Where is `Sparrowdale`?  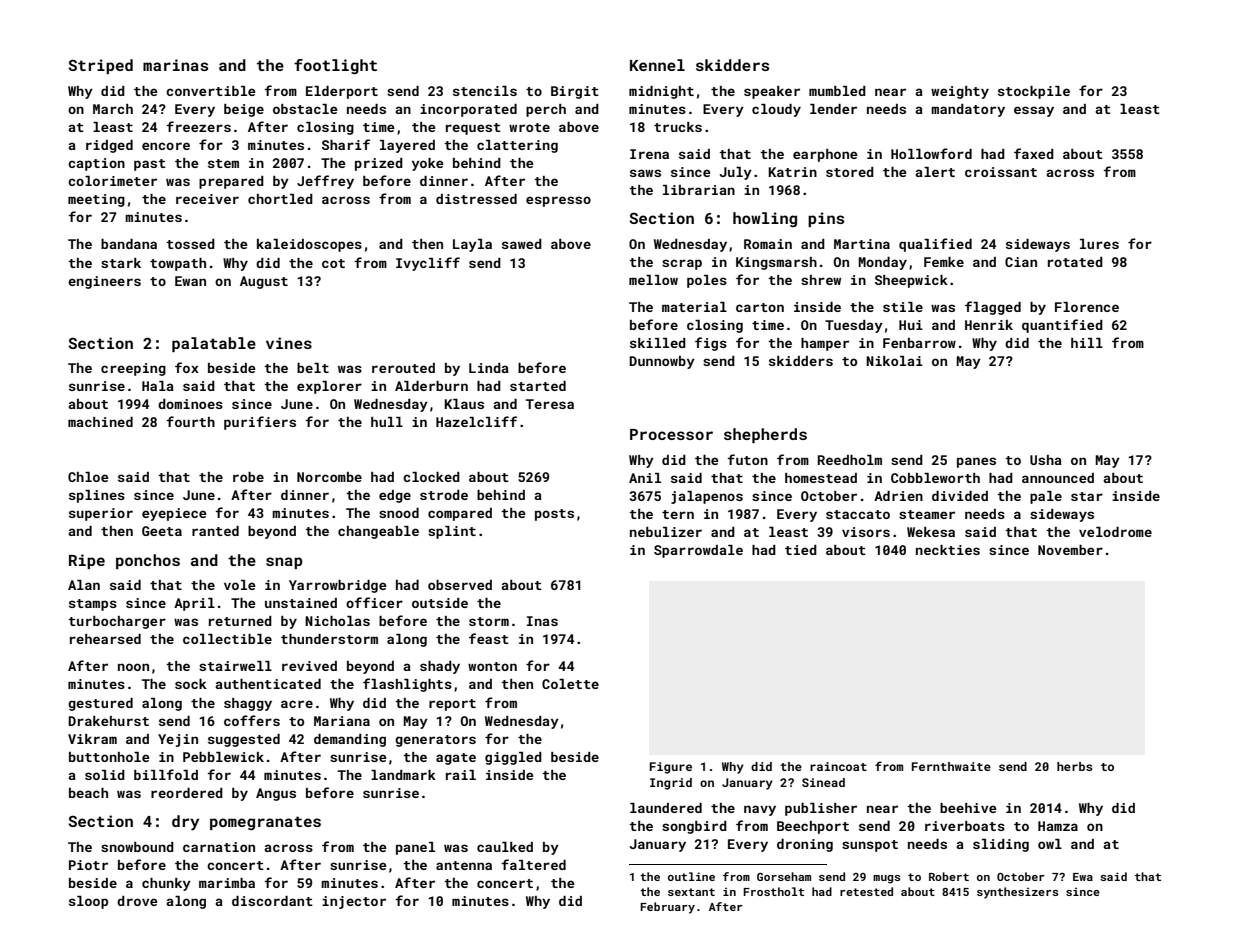
Sparrowdale is located at coordinates (698, 551).
